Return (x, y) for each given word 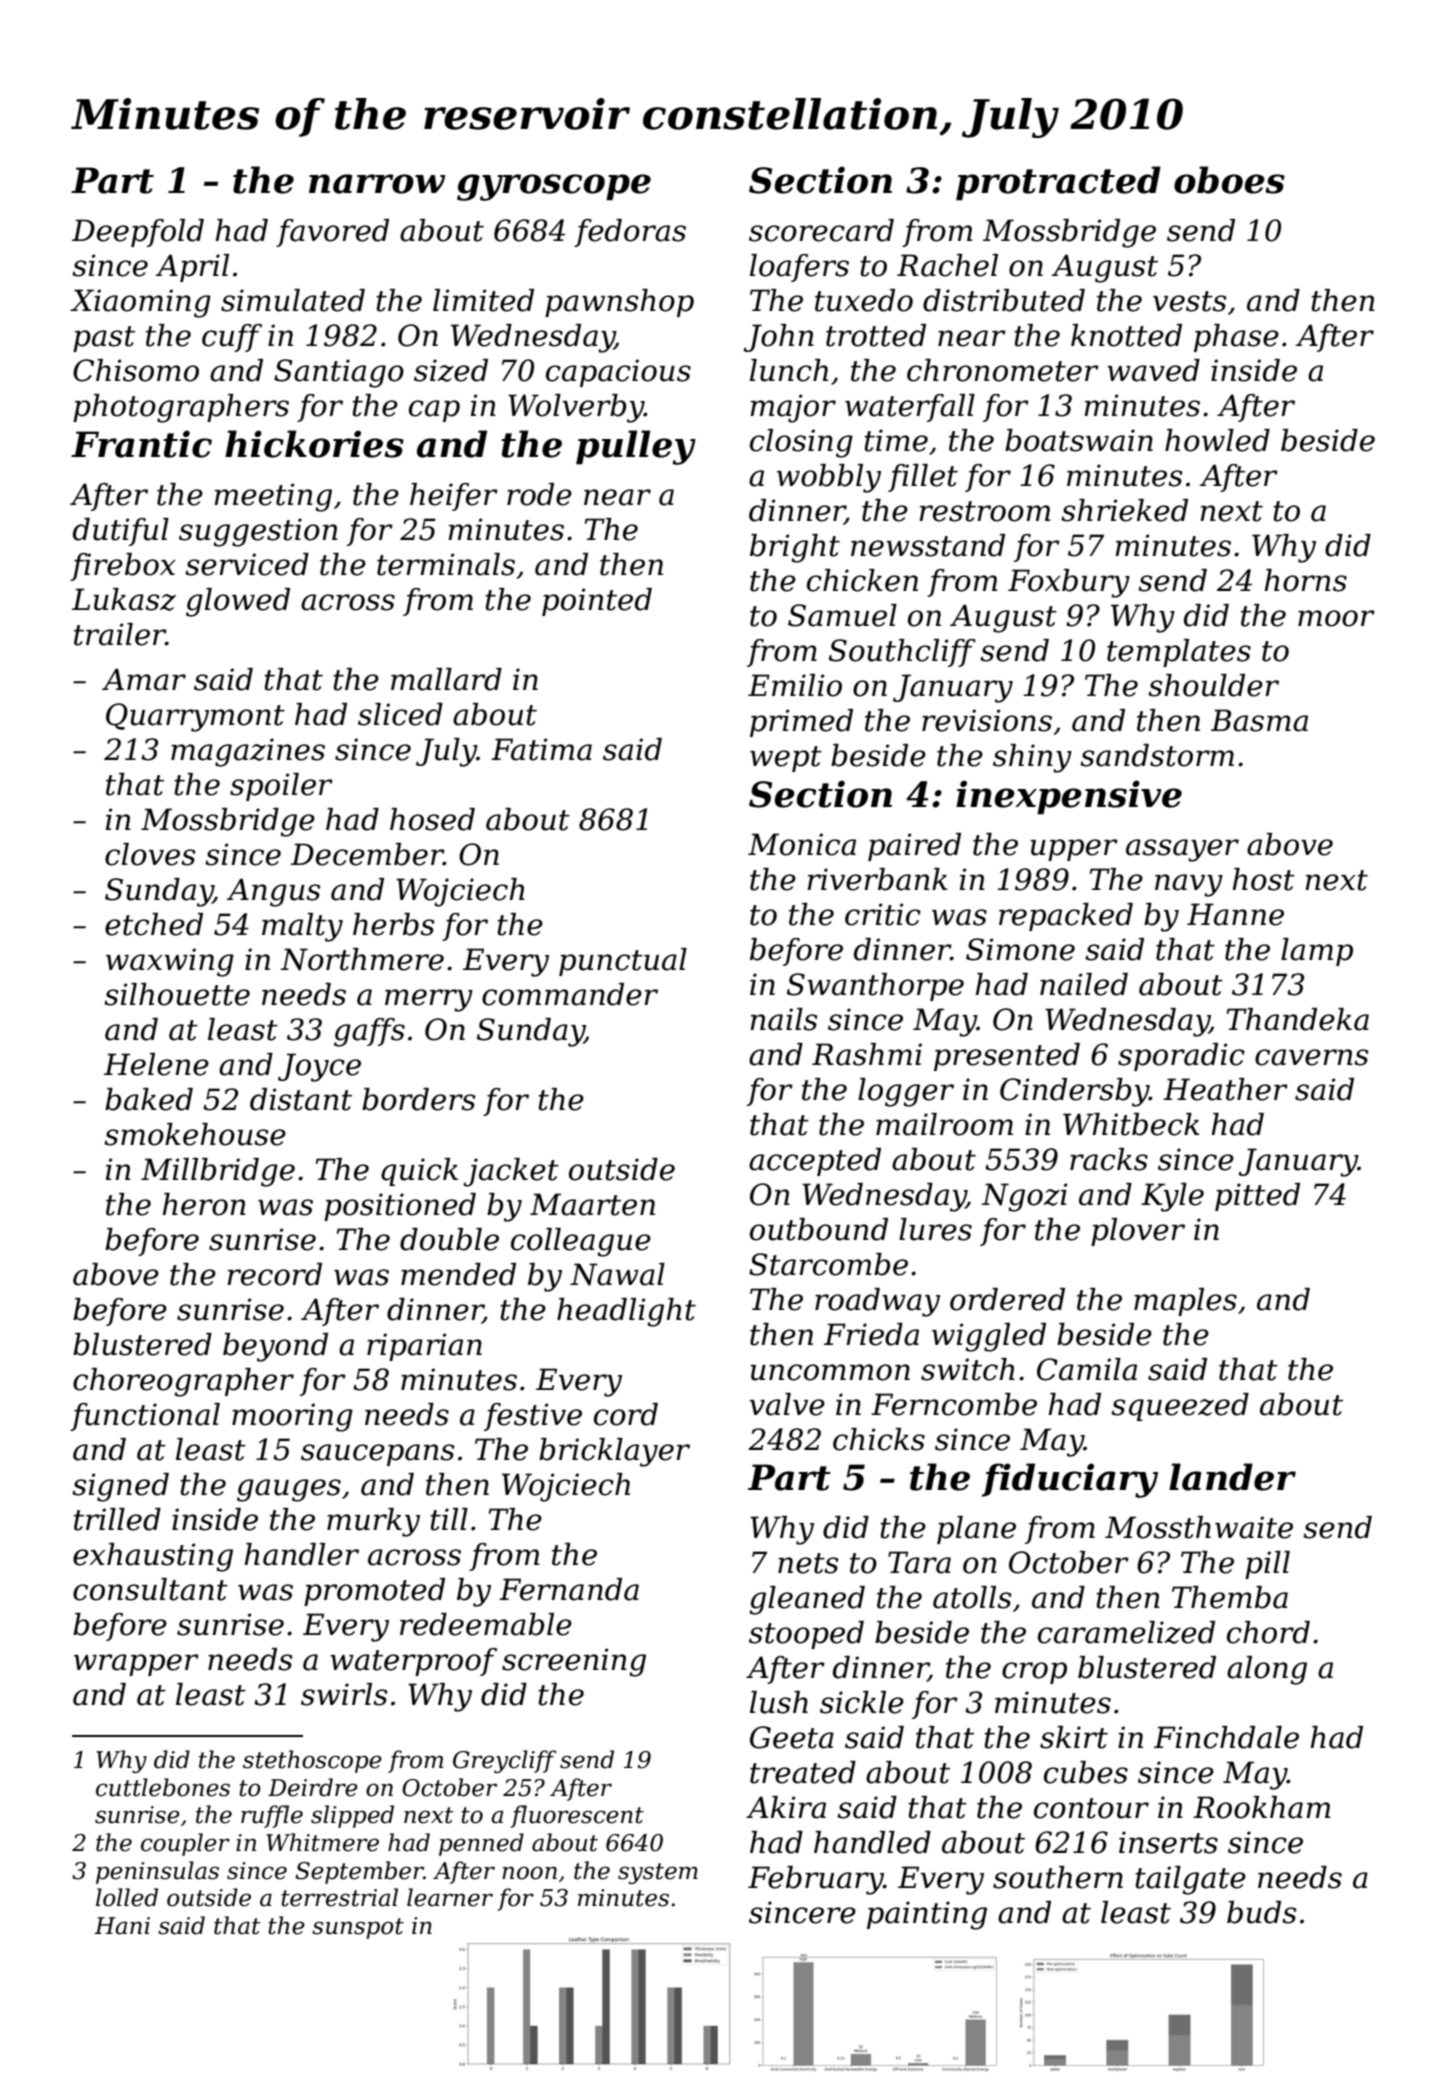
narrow (377, 184)
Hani (122, 1926)
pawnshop (619, 303)
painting (927, 1915)
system (658, 1873)
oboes (1229, 180)
